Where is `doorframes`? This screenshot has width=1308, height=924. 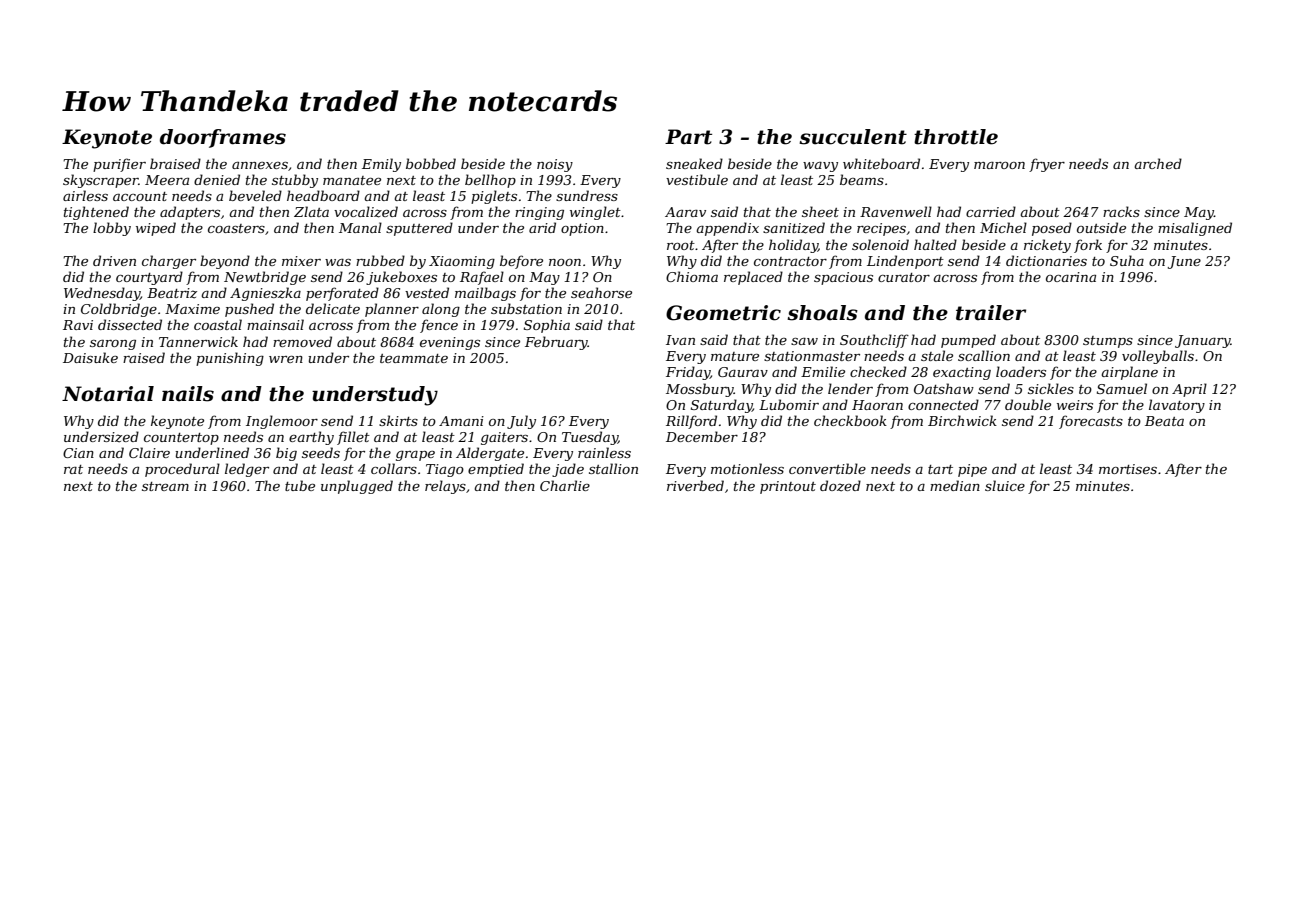
doorframes is located at coordinates (223, 138).
